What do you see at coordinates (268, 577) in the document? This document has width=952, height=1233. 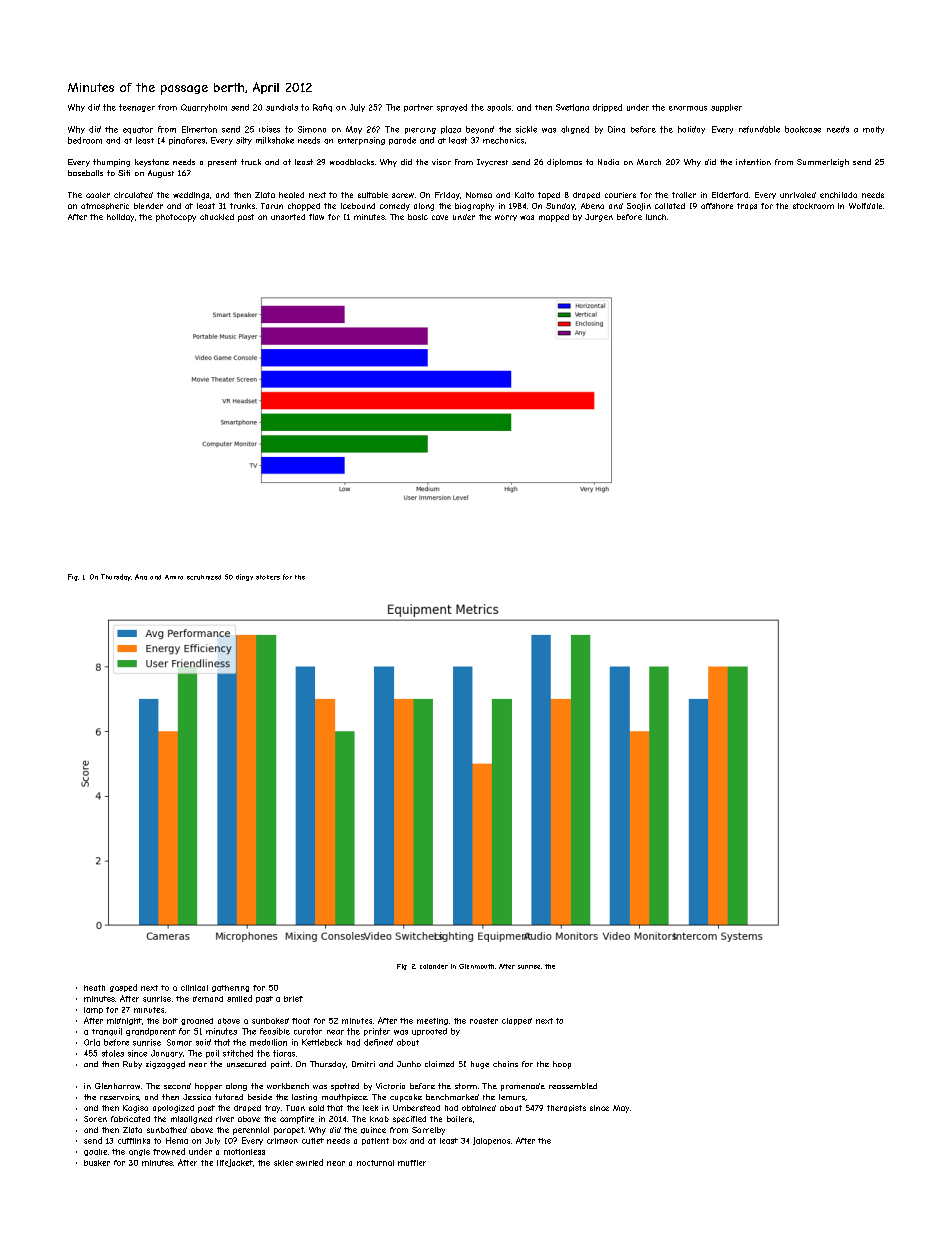 I see `stokers` at bounding box center [268, 577].
